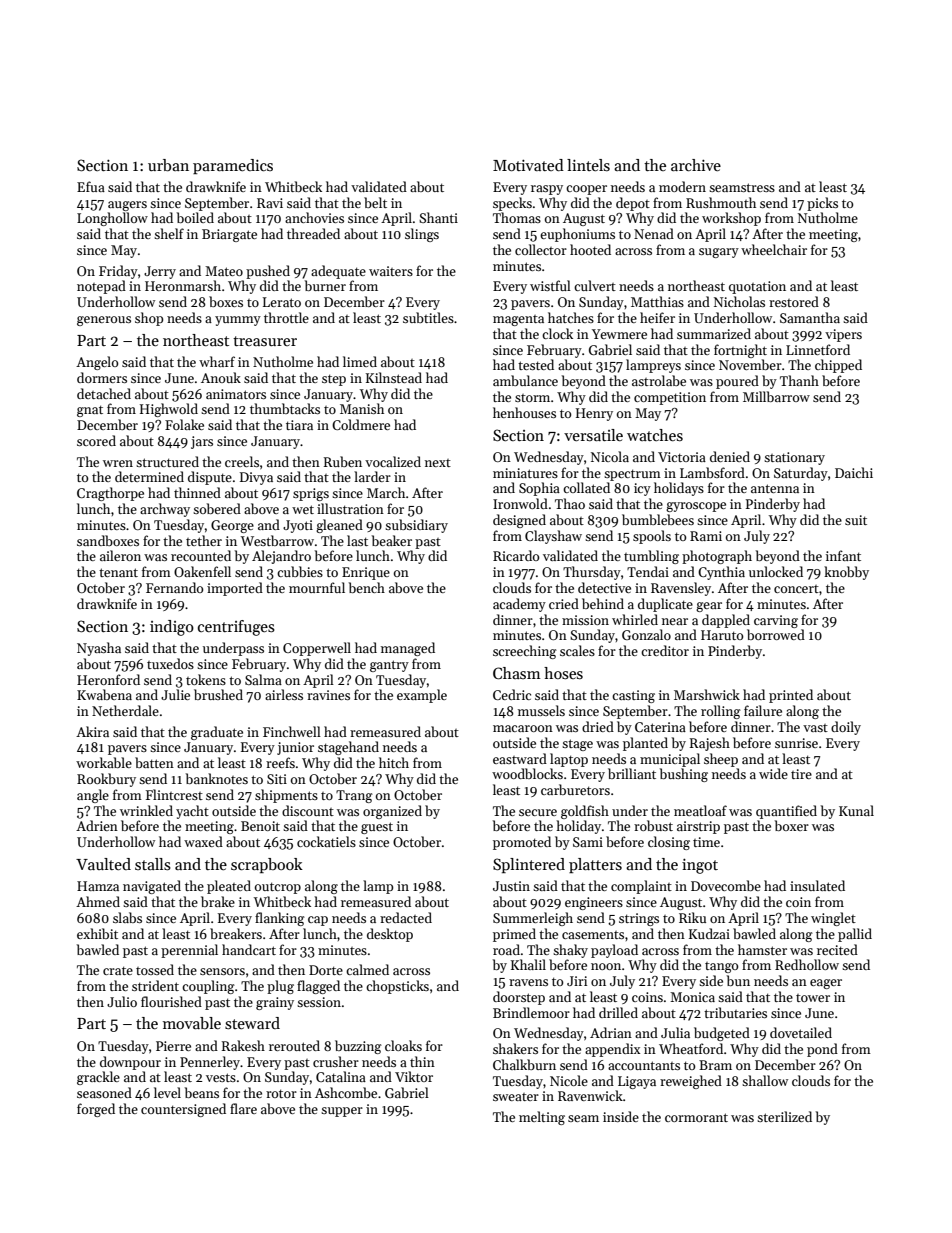  Describe the element at coordinates (243, 1045) in the screenshot. I see `Rakesh` at that location.
